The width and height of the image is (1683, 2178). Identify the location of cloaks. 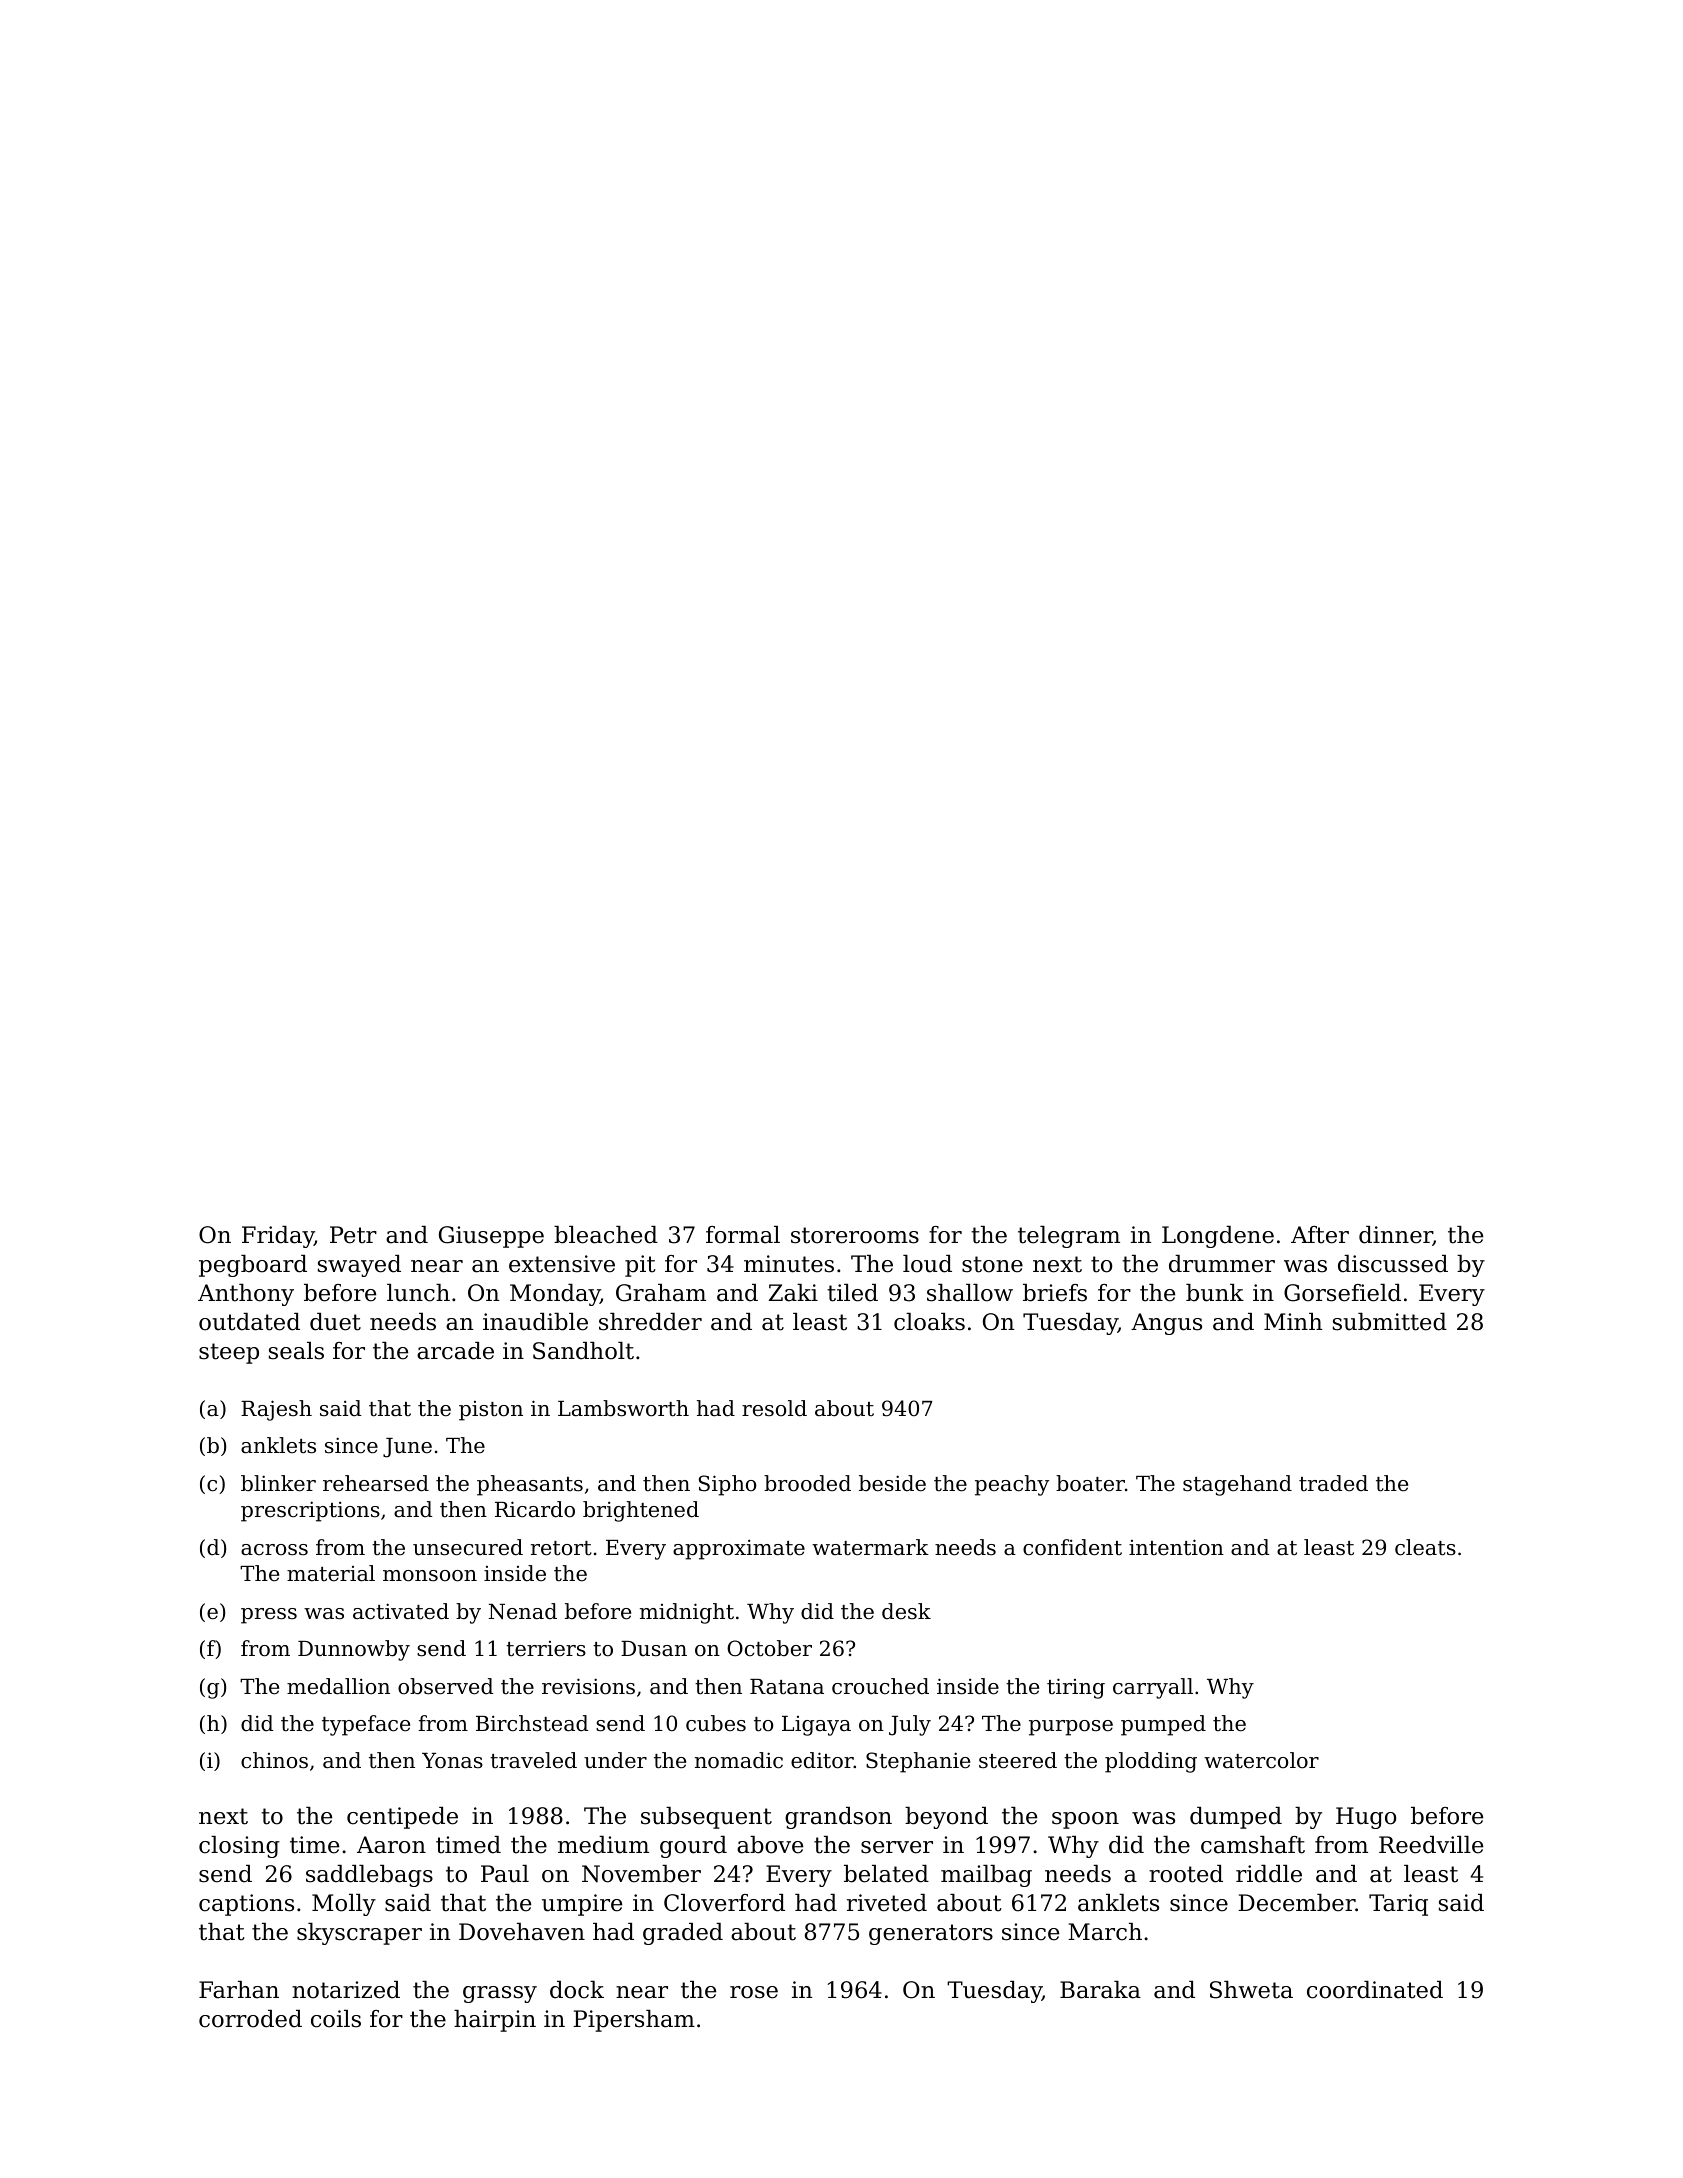
(929, 1322).
